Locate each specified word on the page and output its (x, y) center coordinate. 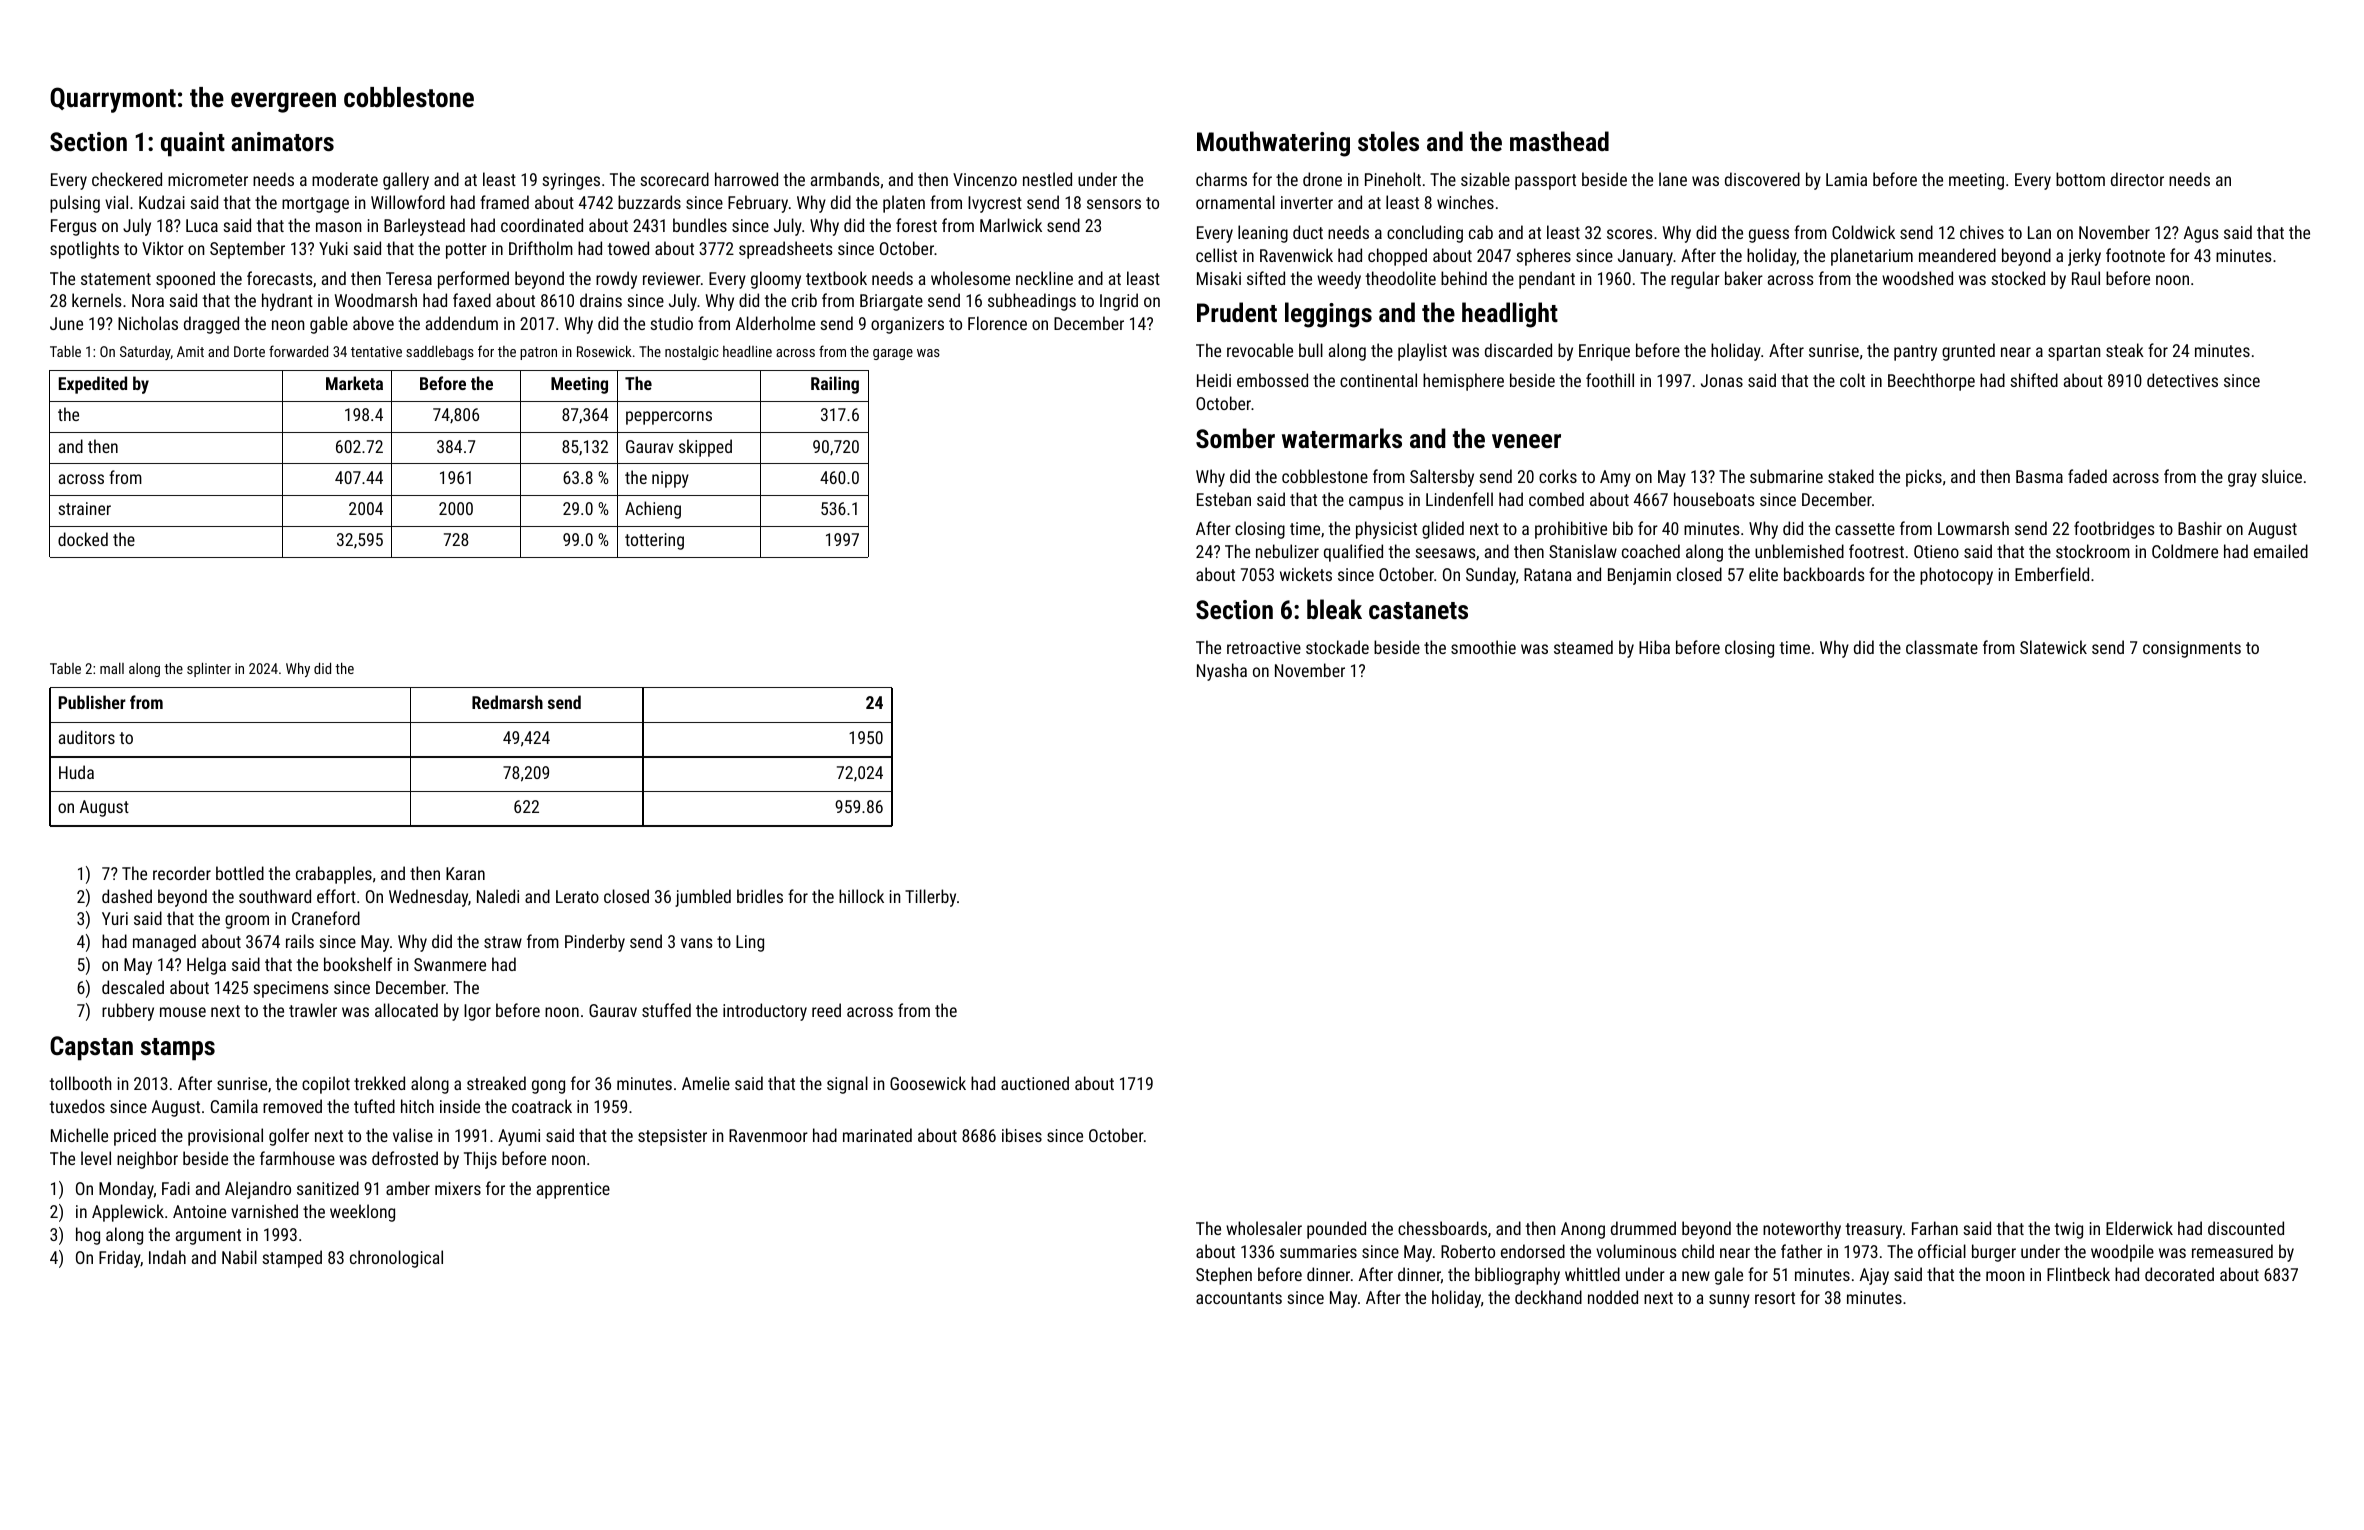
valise (413, 1135)
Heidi (1214, 380)
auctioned (1035, 1083)
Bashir (2200, 528)
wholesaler (1264, 1228)
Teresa (409, 278)
